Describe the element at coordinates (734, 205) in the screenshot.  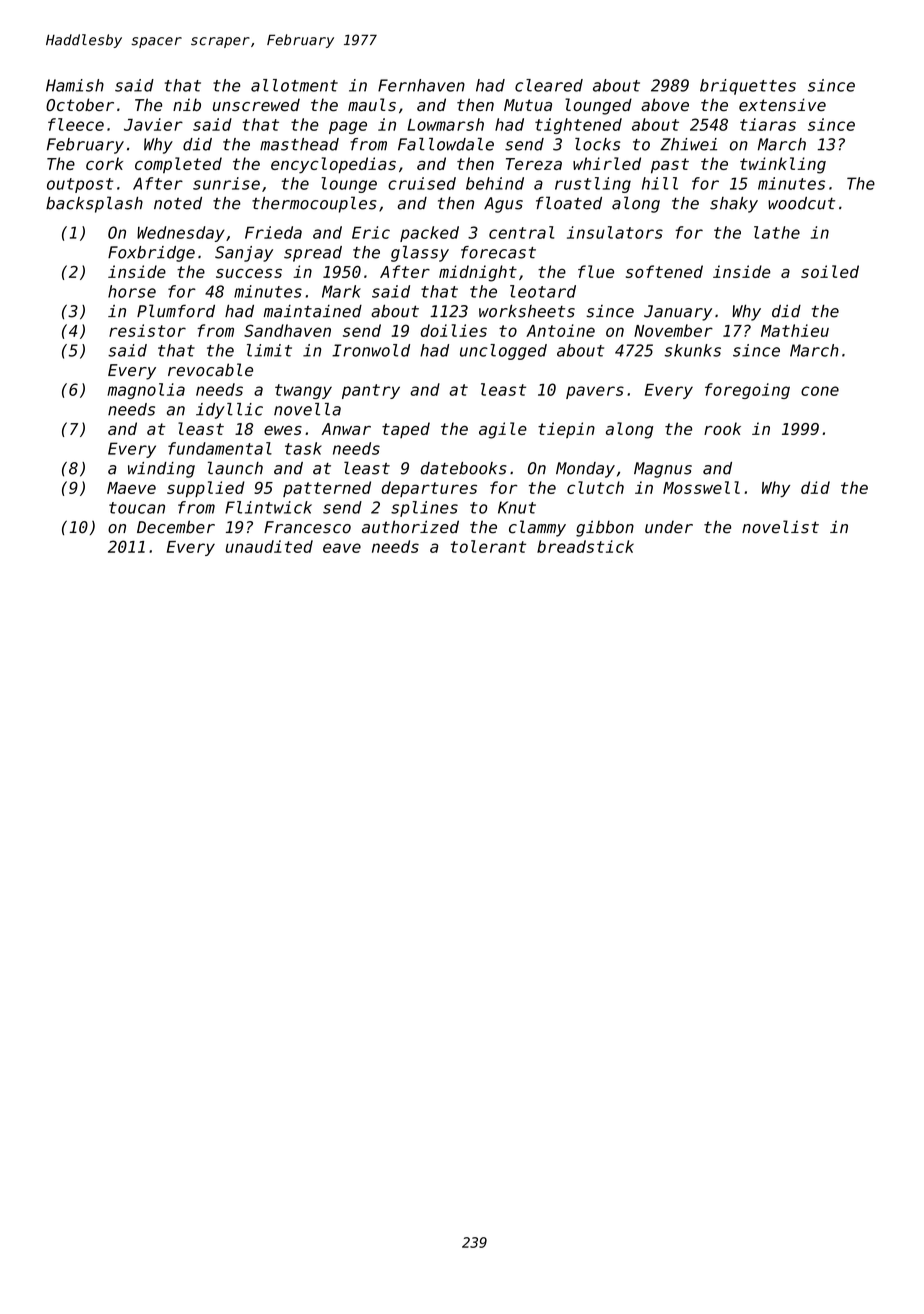
I see `shaky` at that location.
